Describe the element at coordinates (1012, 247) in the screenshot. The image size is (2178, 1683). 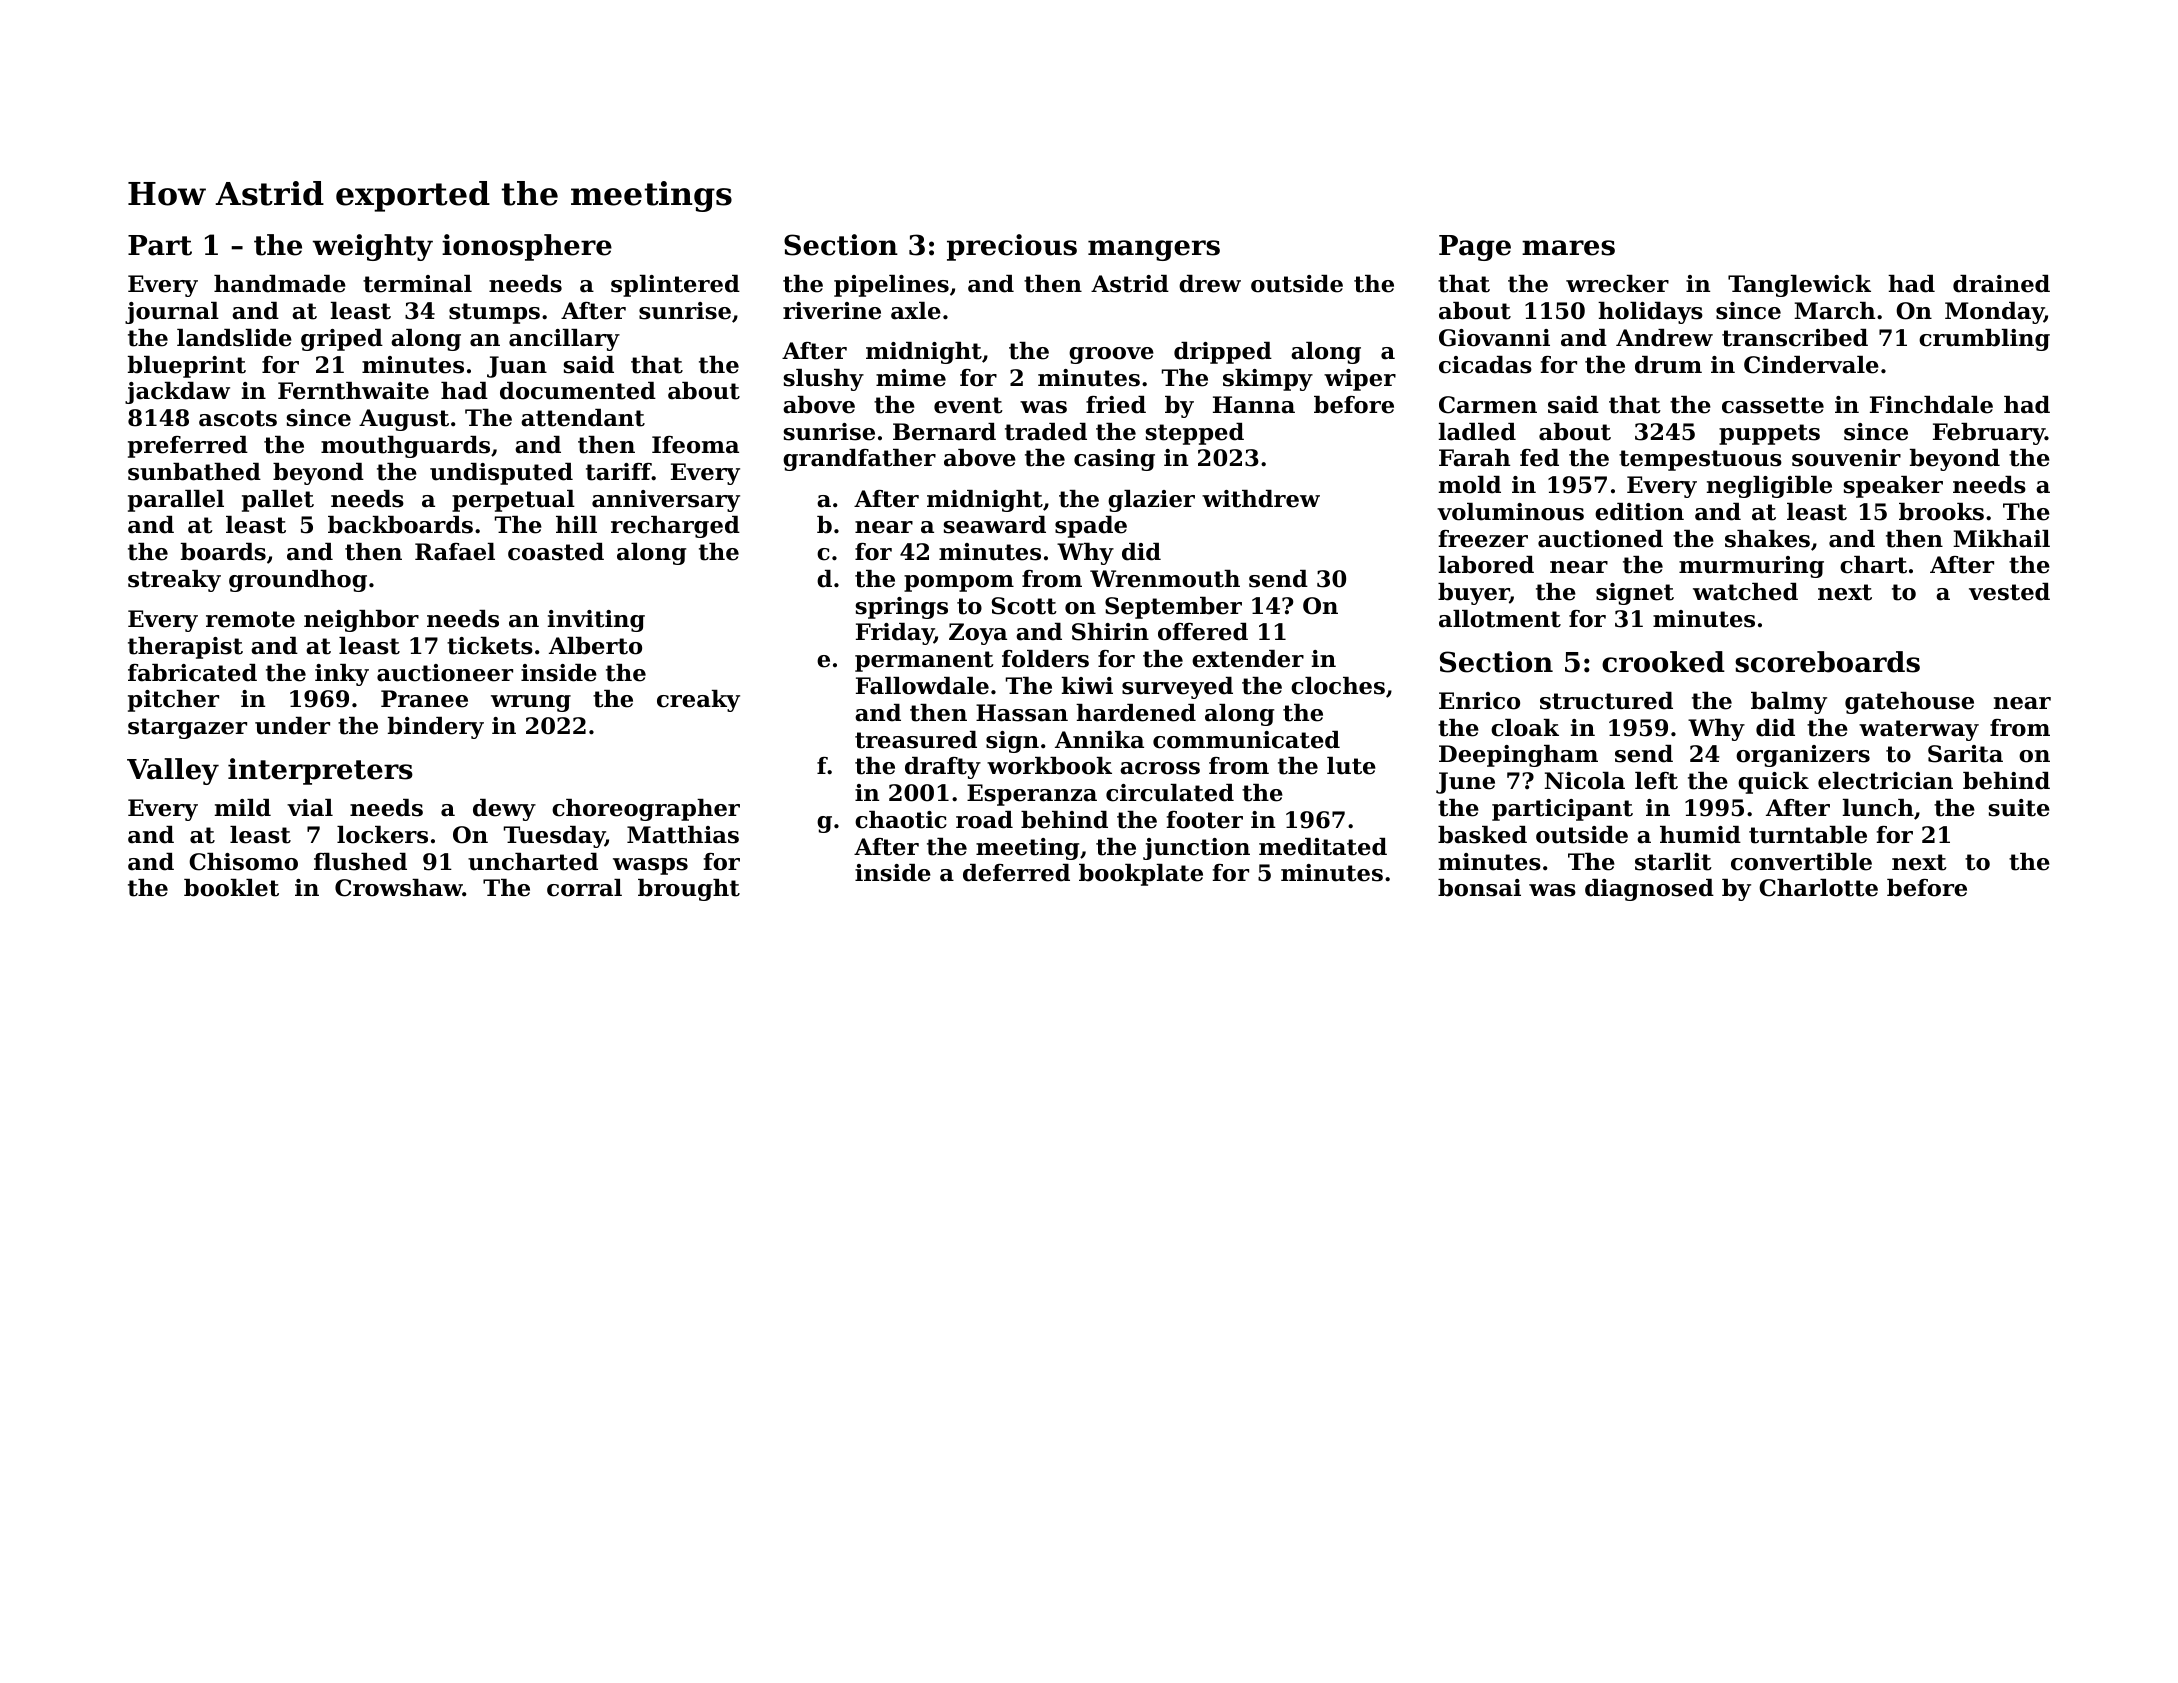
I see `precious` at that location.
